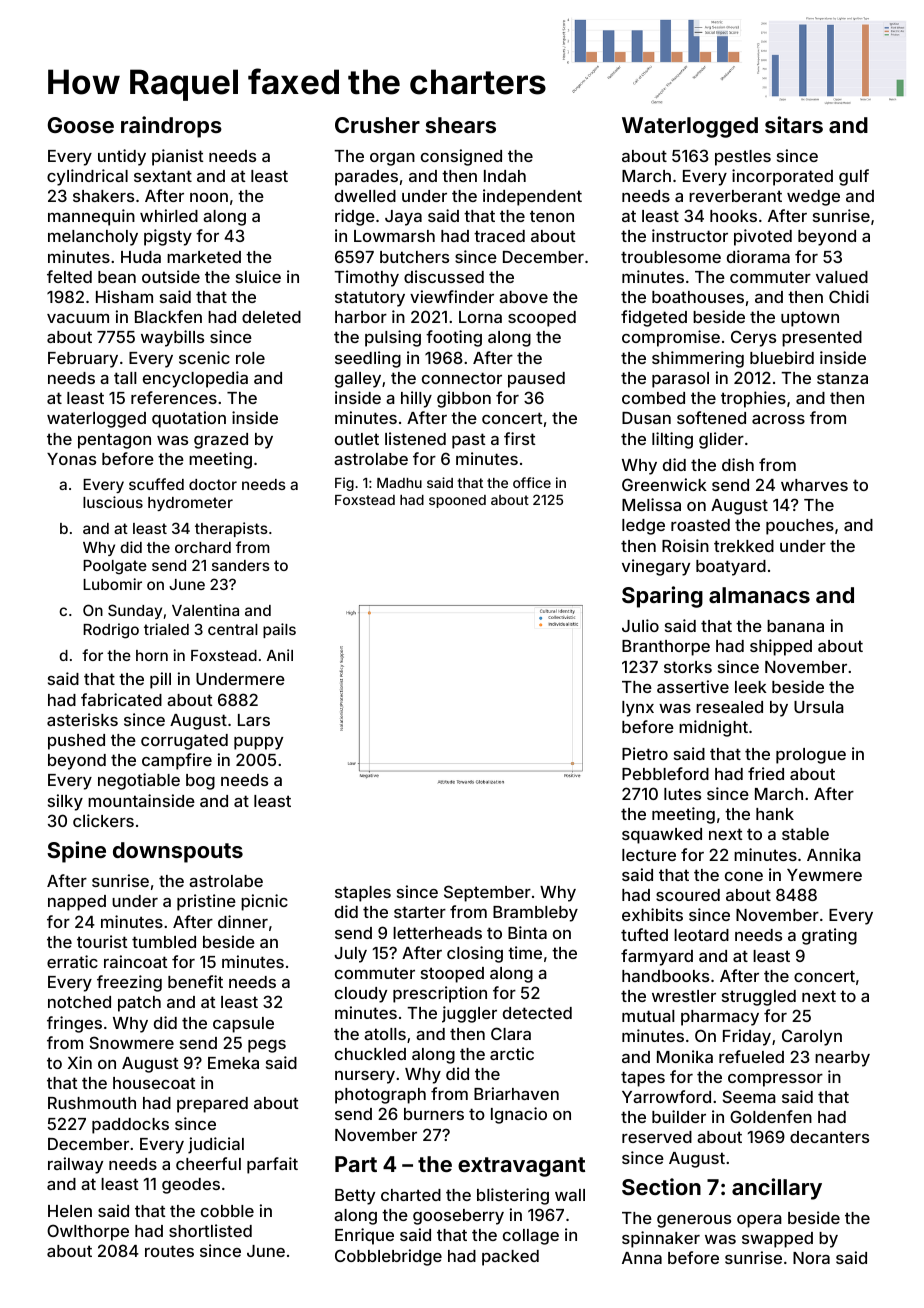 The width and height of the screenshot is (924, 1308). Describe the element at coordinates (78, 318) in the screenshot. I see `vacuum` at that location.
